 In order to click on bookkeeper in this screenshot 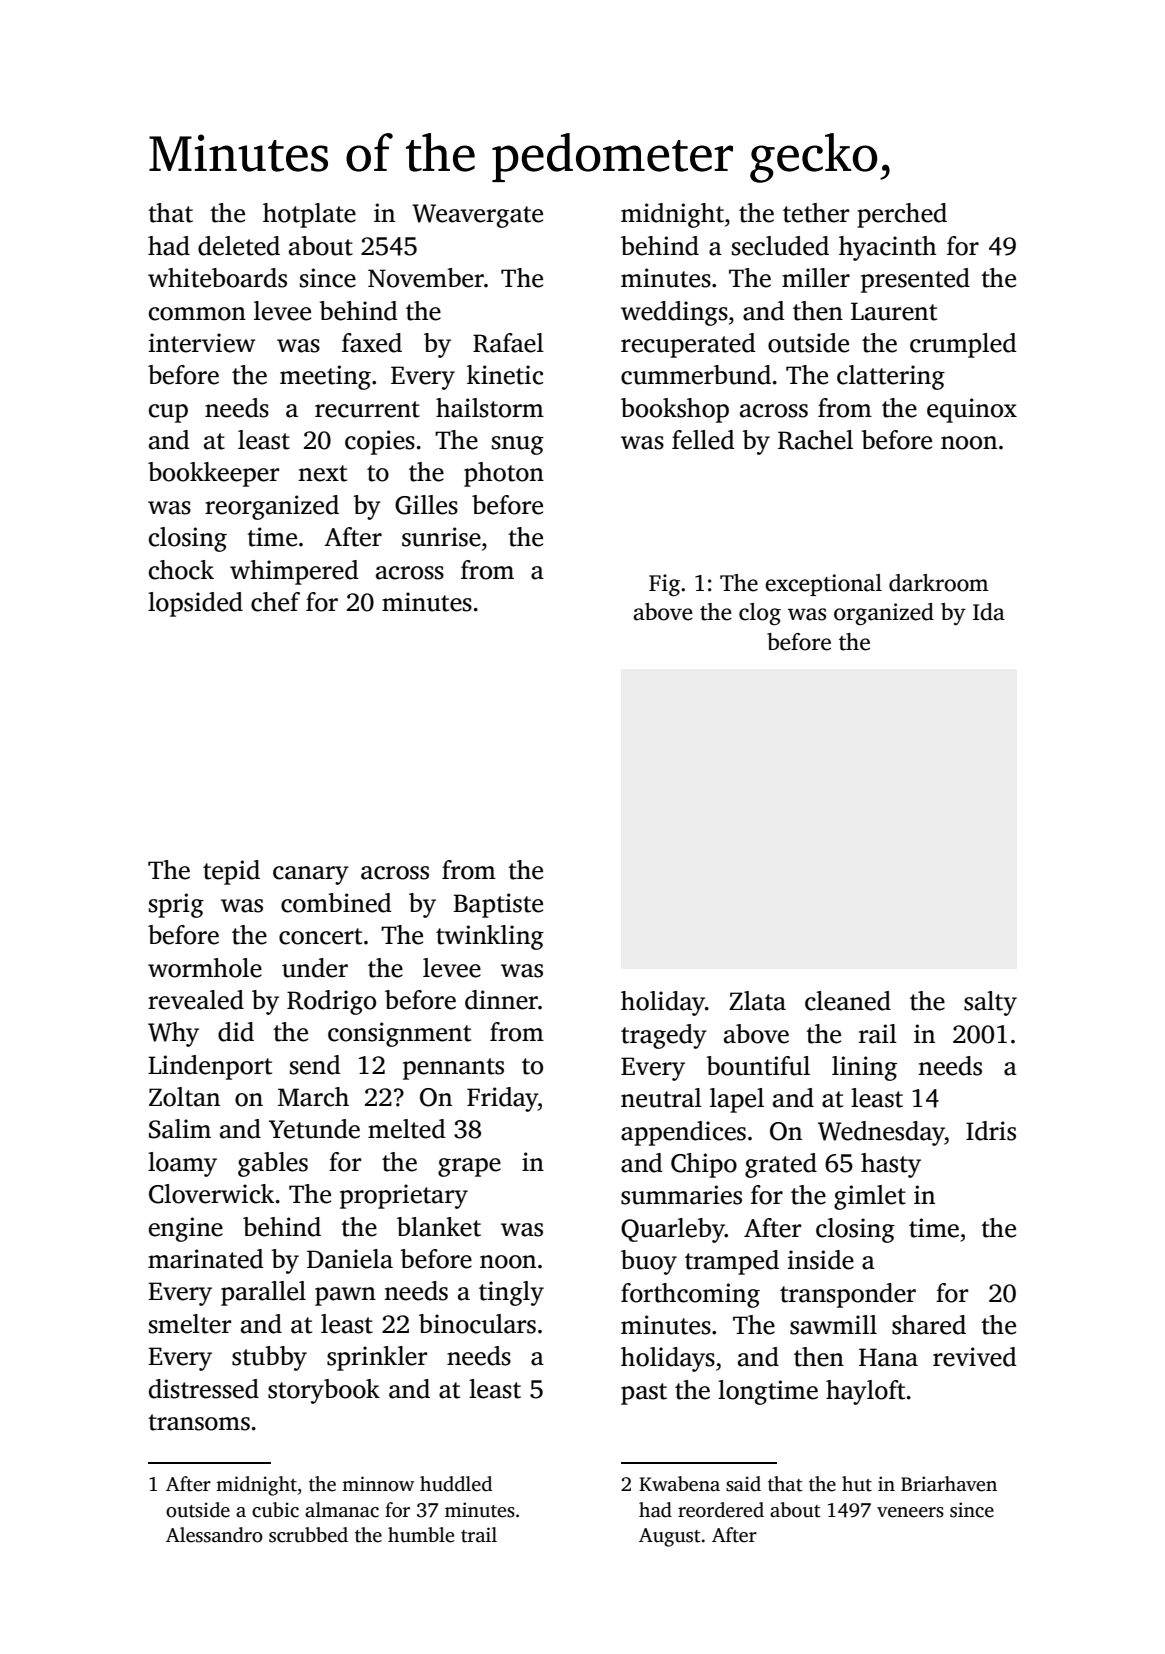, I will do `click(213, 474)`.
